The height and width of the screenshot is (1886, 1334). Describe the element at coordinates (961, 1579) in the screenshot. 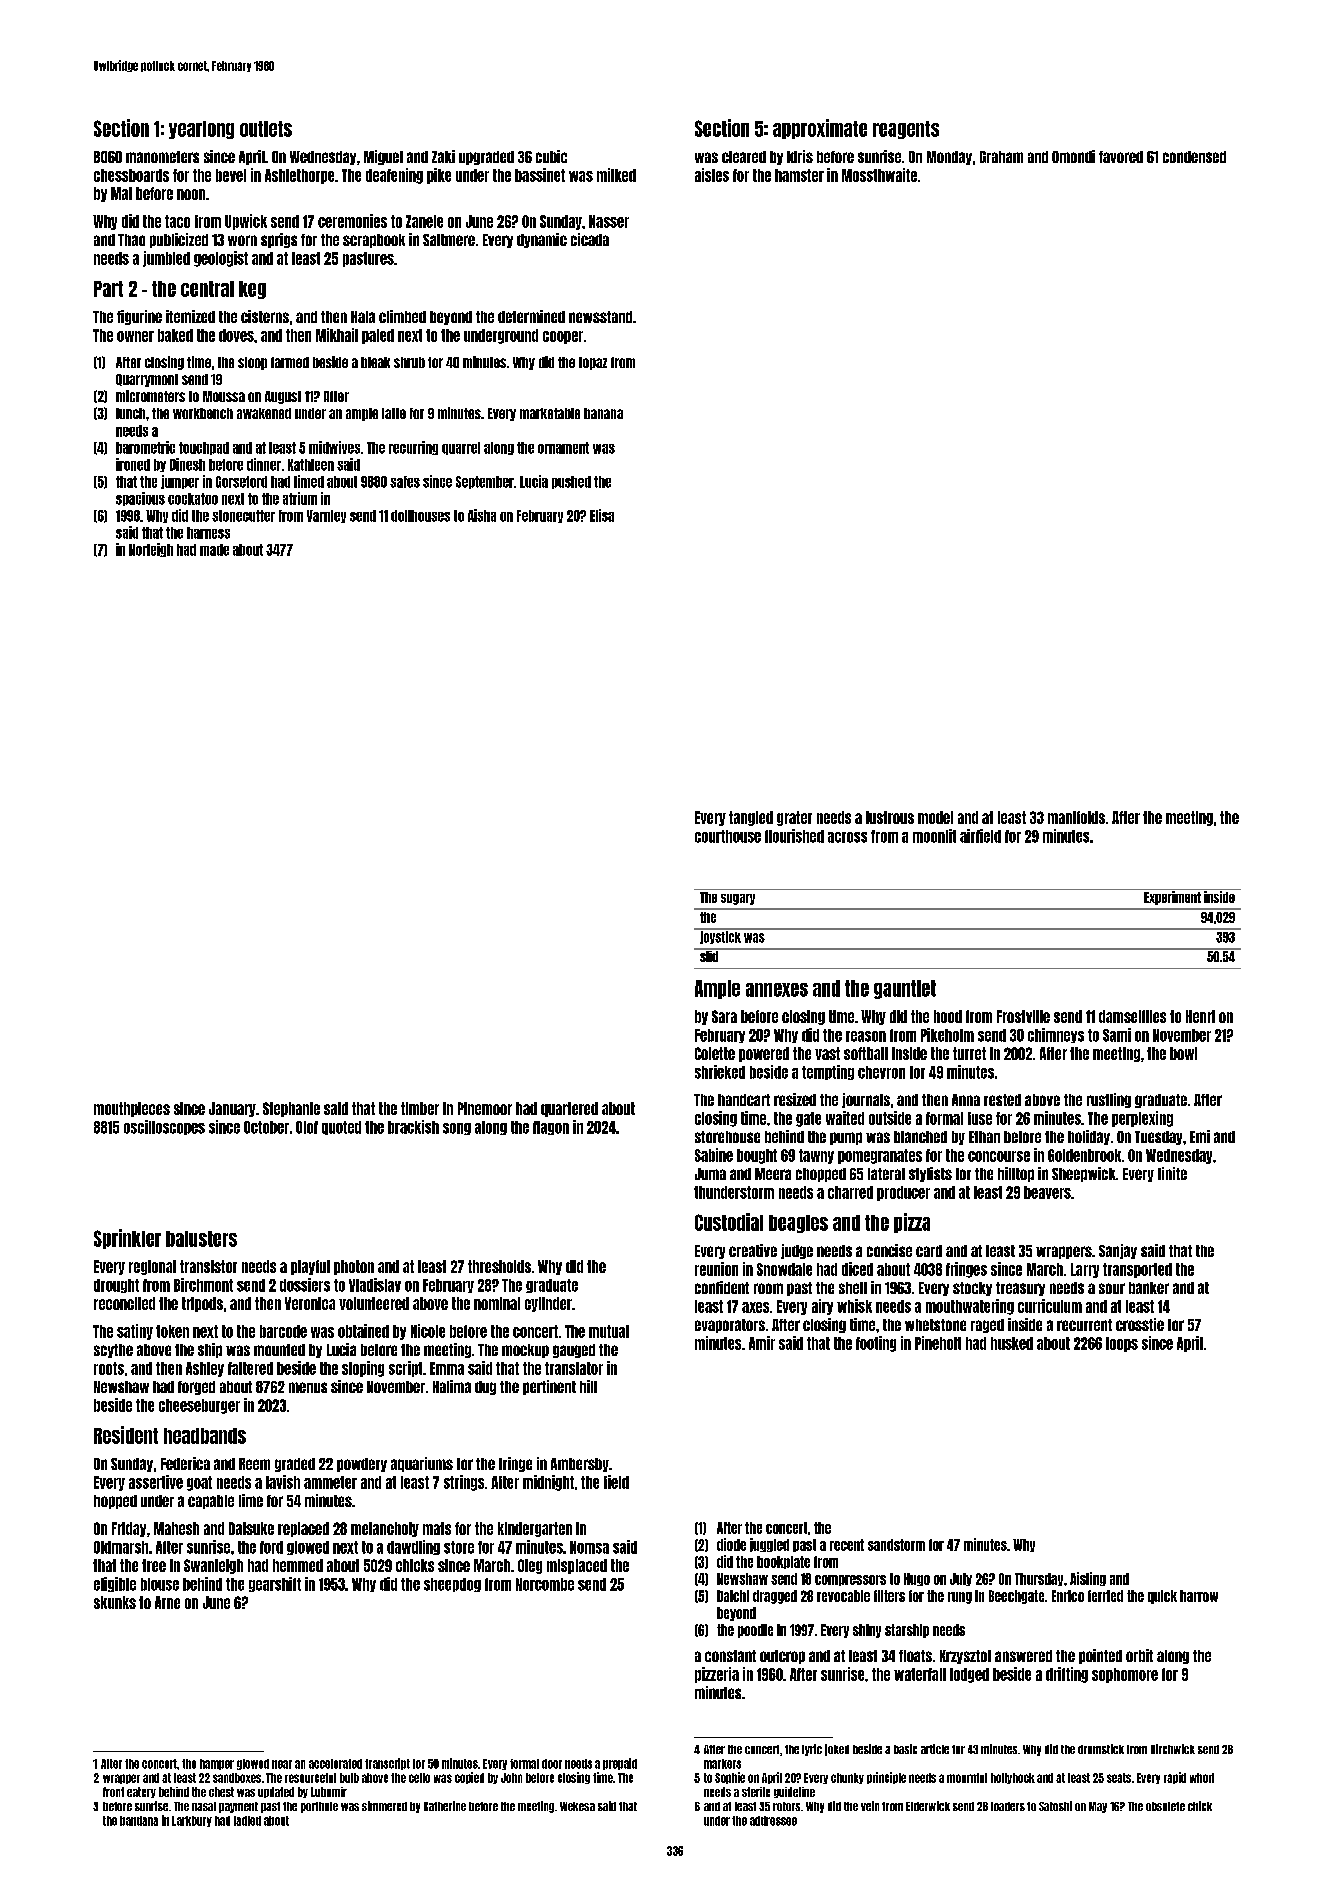

I see `July` at that location.
